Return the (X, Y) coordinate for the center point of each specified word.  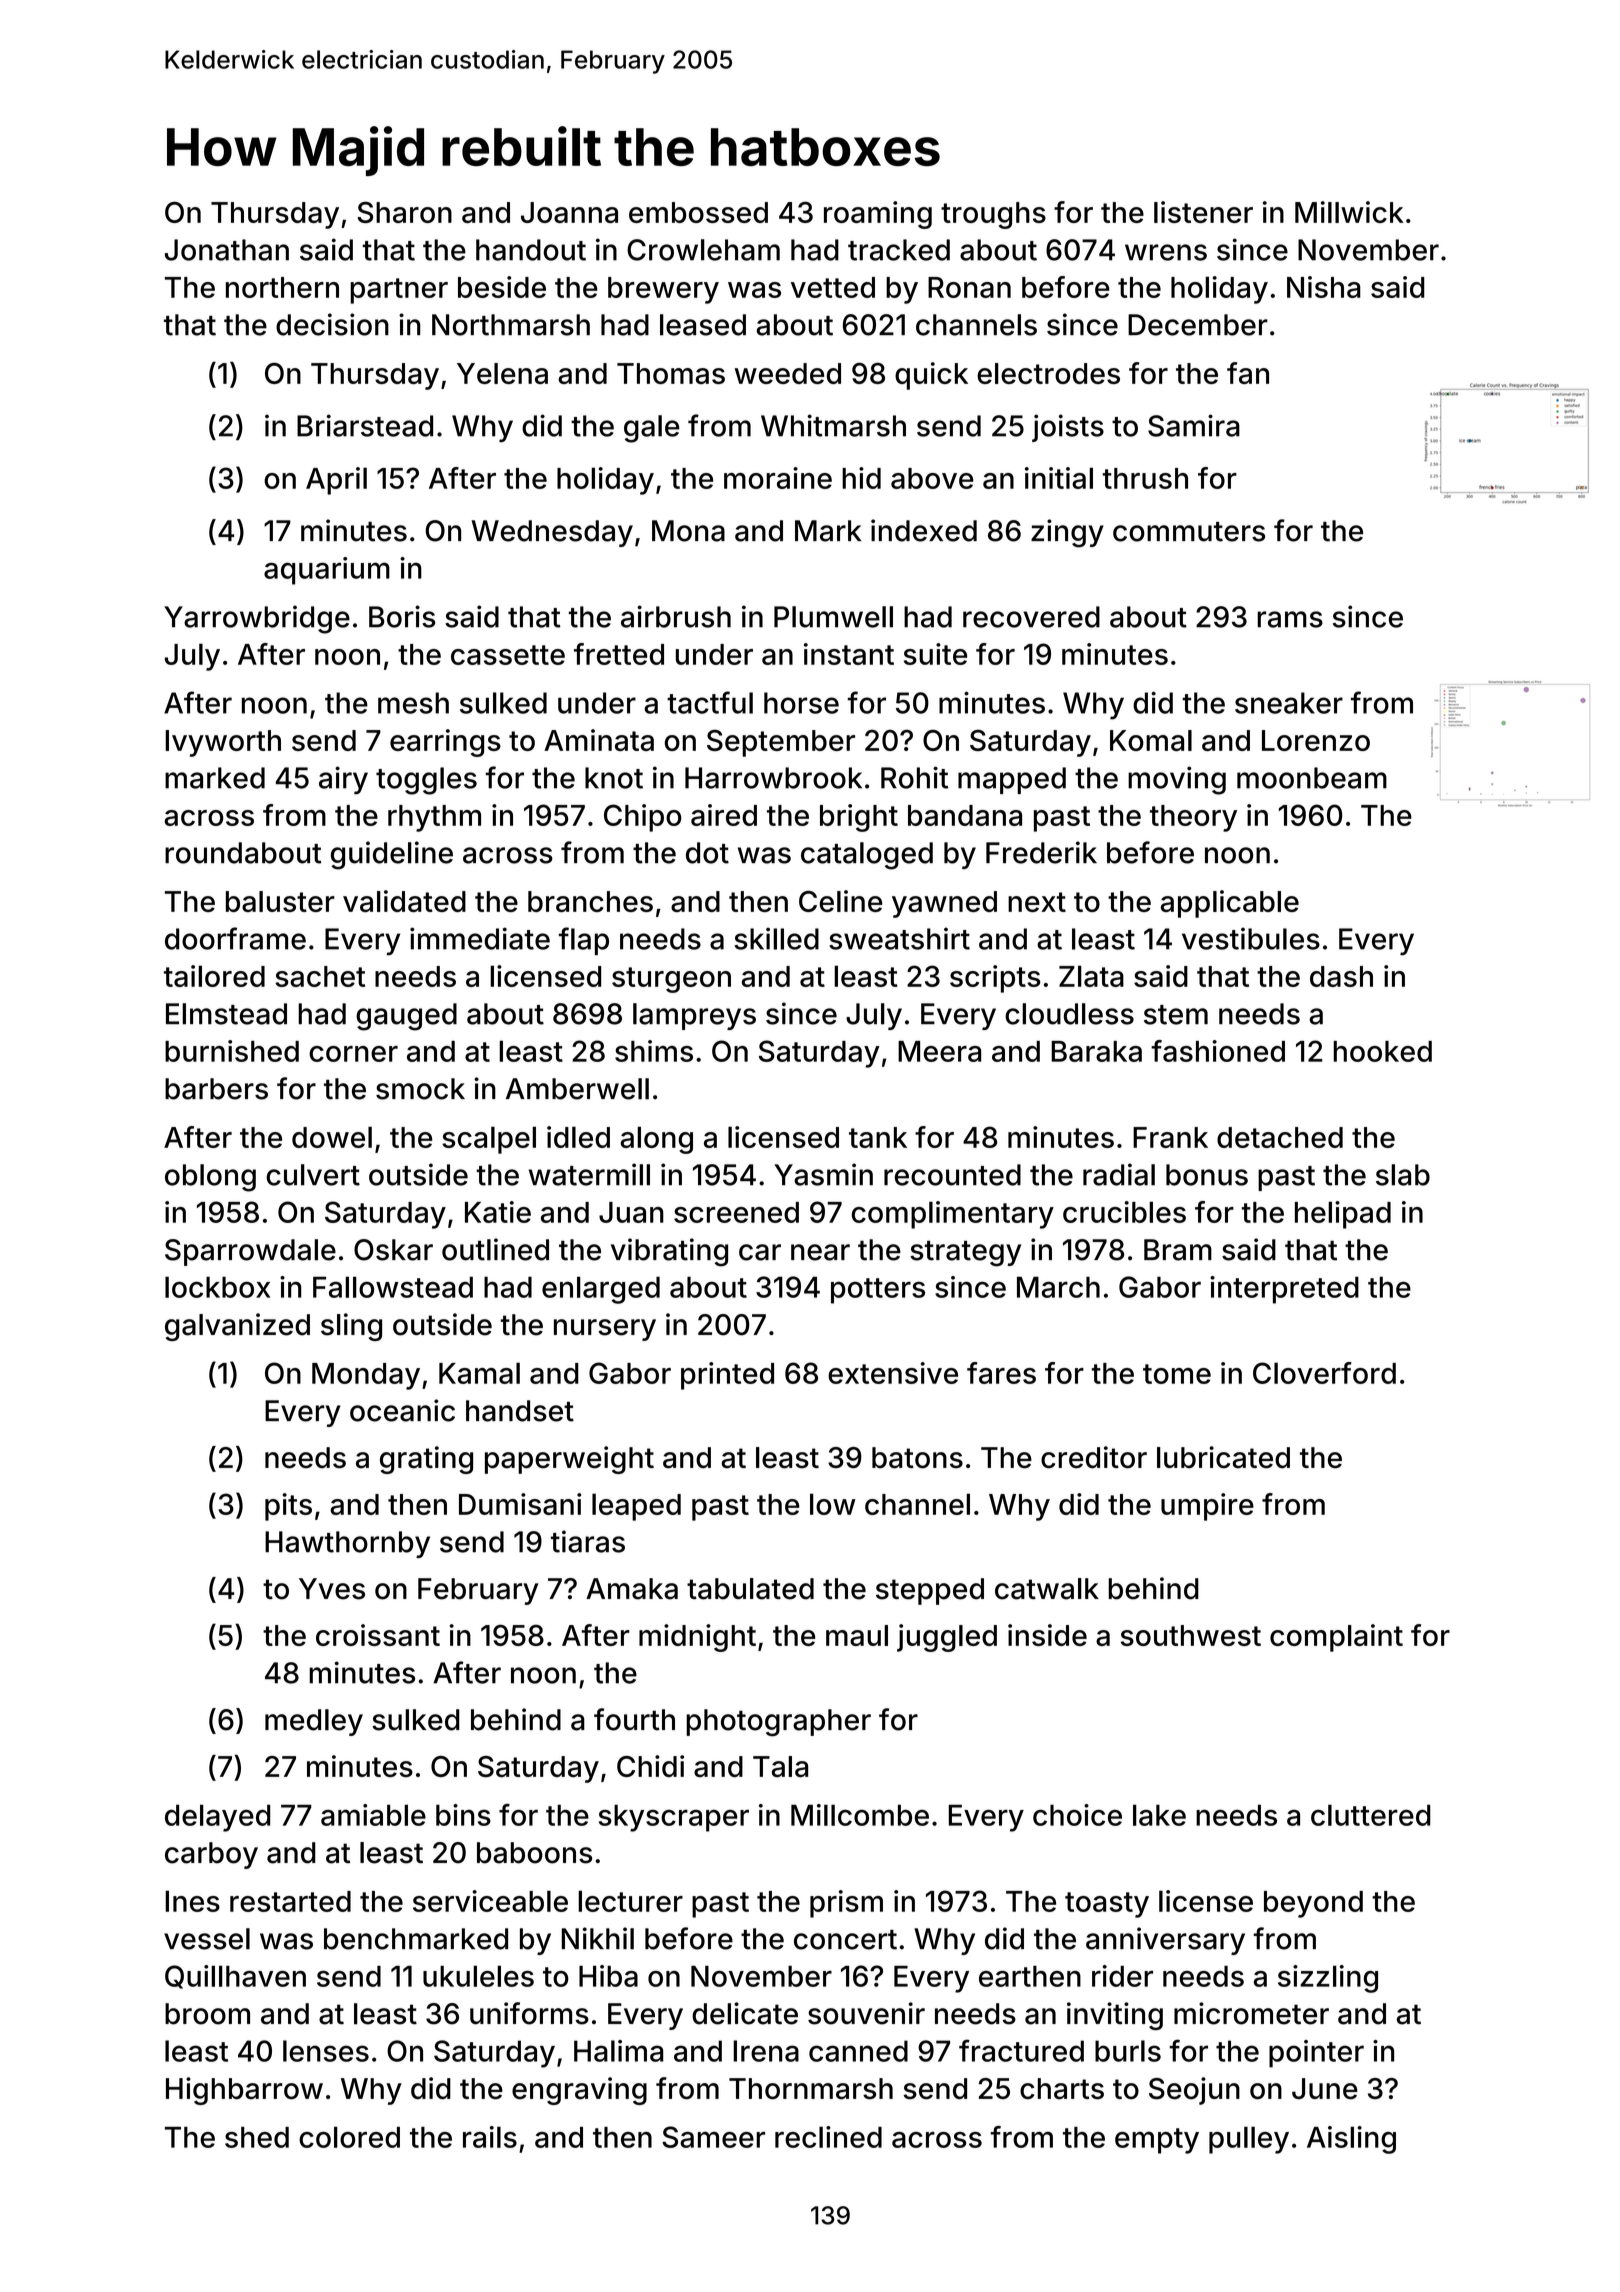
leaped (636, 1507)
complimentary (953, 1215)
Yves (332, 1589)
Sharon (404, 212)
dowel (332, 1137)
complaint (1336, 1638)
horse (801, 703)
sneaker (1289, 703)
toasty (1107, 1905)
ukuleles (478, 1976)
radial (1119, 1174)
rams (1290, 619)
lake (1159, 1815)
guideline (392, 855)
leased (703, 325)
